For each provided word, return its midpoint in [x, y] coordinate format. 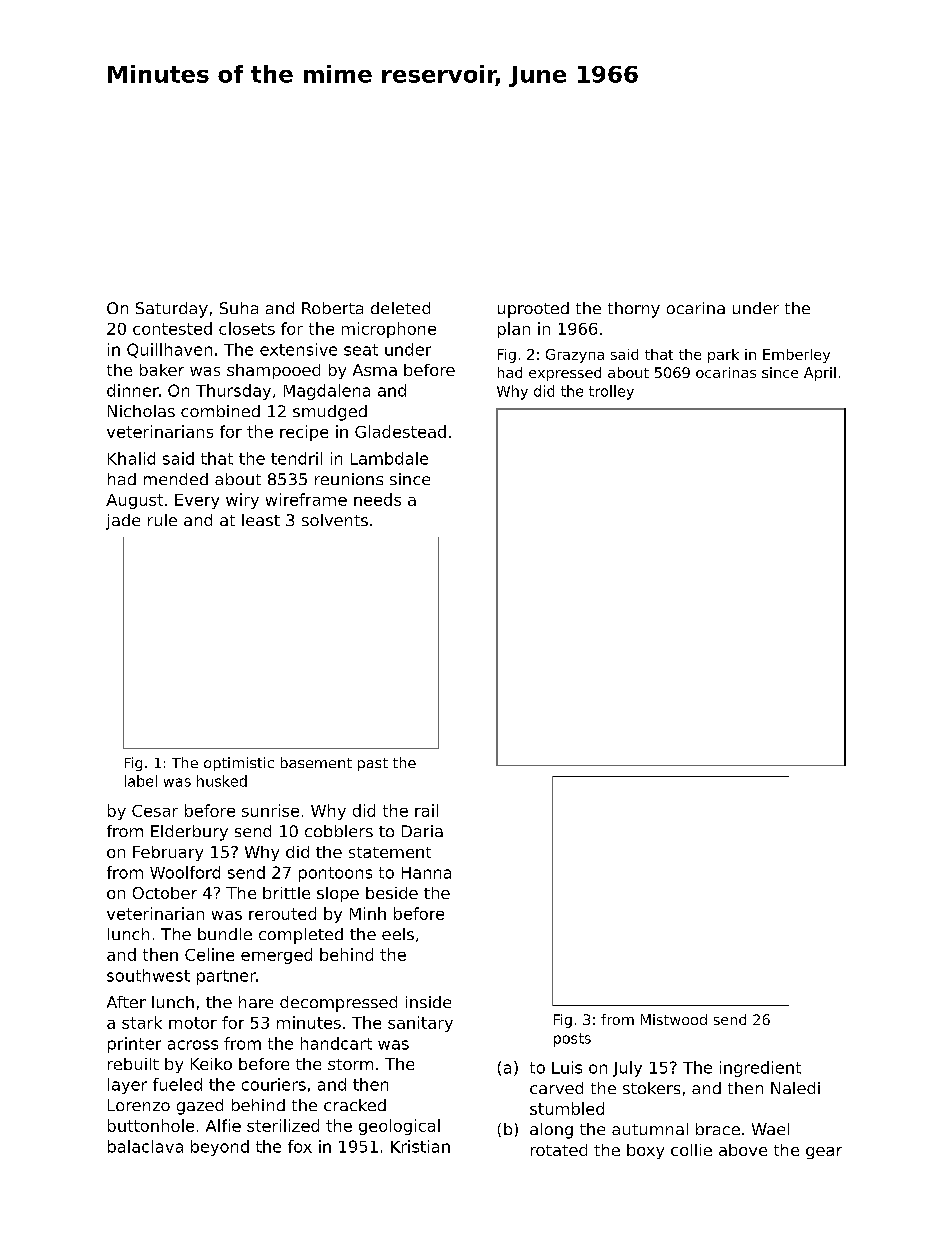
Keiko [211, 1064]
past [373, 764]
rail [426, 810]
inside [428, 1002]
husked [222, 781]
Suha [239, 308]
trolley [611, 392]
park [723, 356]
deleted [400, 308]
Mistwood [674, 1019]
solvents [335, 520]
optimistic [239, 764]
